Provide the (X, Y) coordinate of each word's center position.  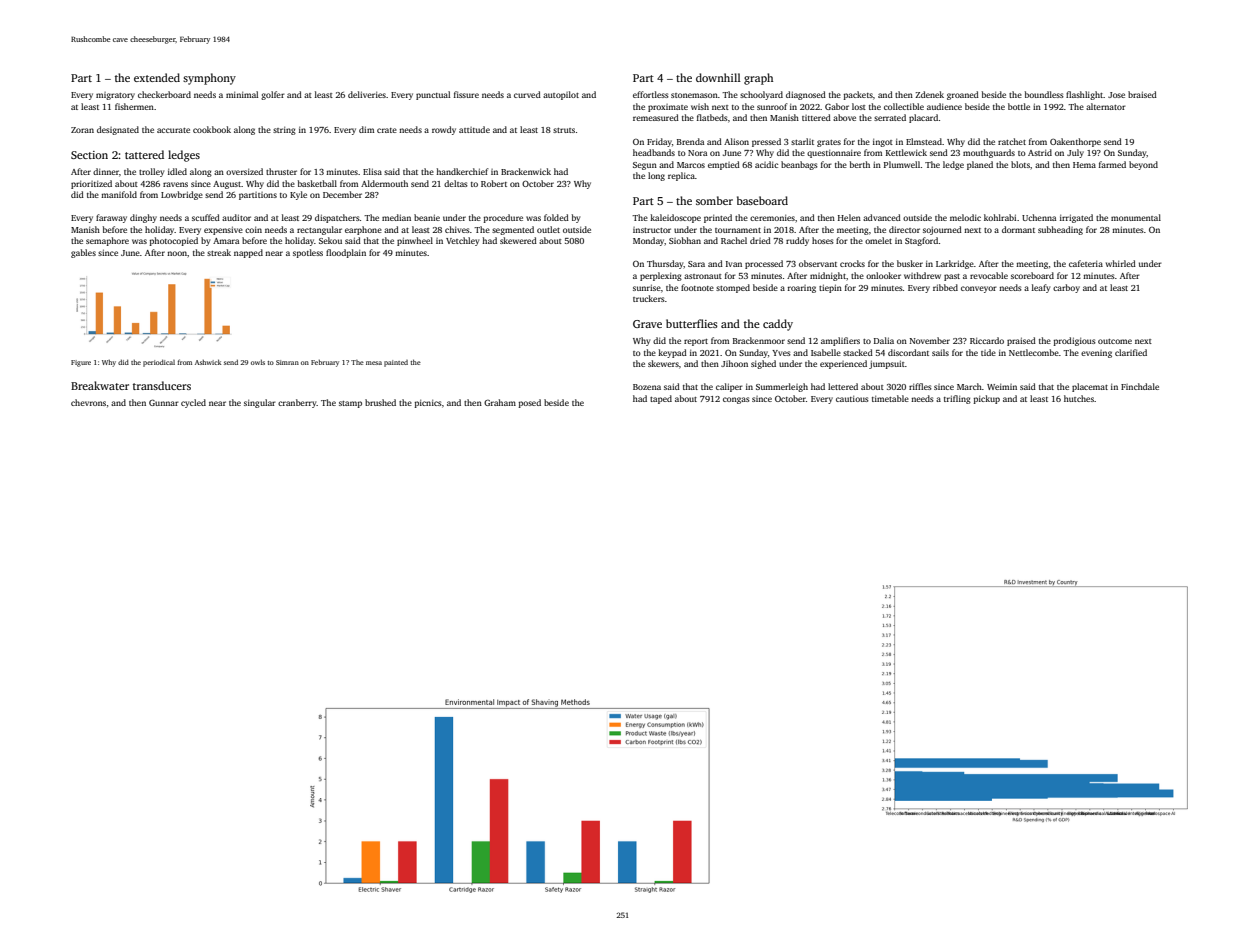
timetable (890, 398)
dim (366, 129)
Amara (226, 241)
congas (736, 400)
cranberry (297, 403)
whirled (1121, 263)
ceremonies (772, 218)
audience (944, 106)
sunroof (772, 106)
